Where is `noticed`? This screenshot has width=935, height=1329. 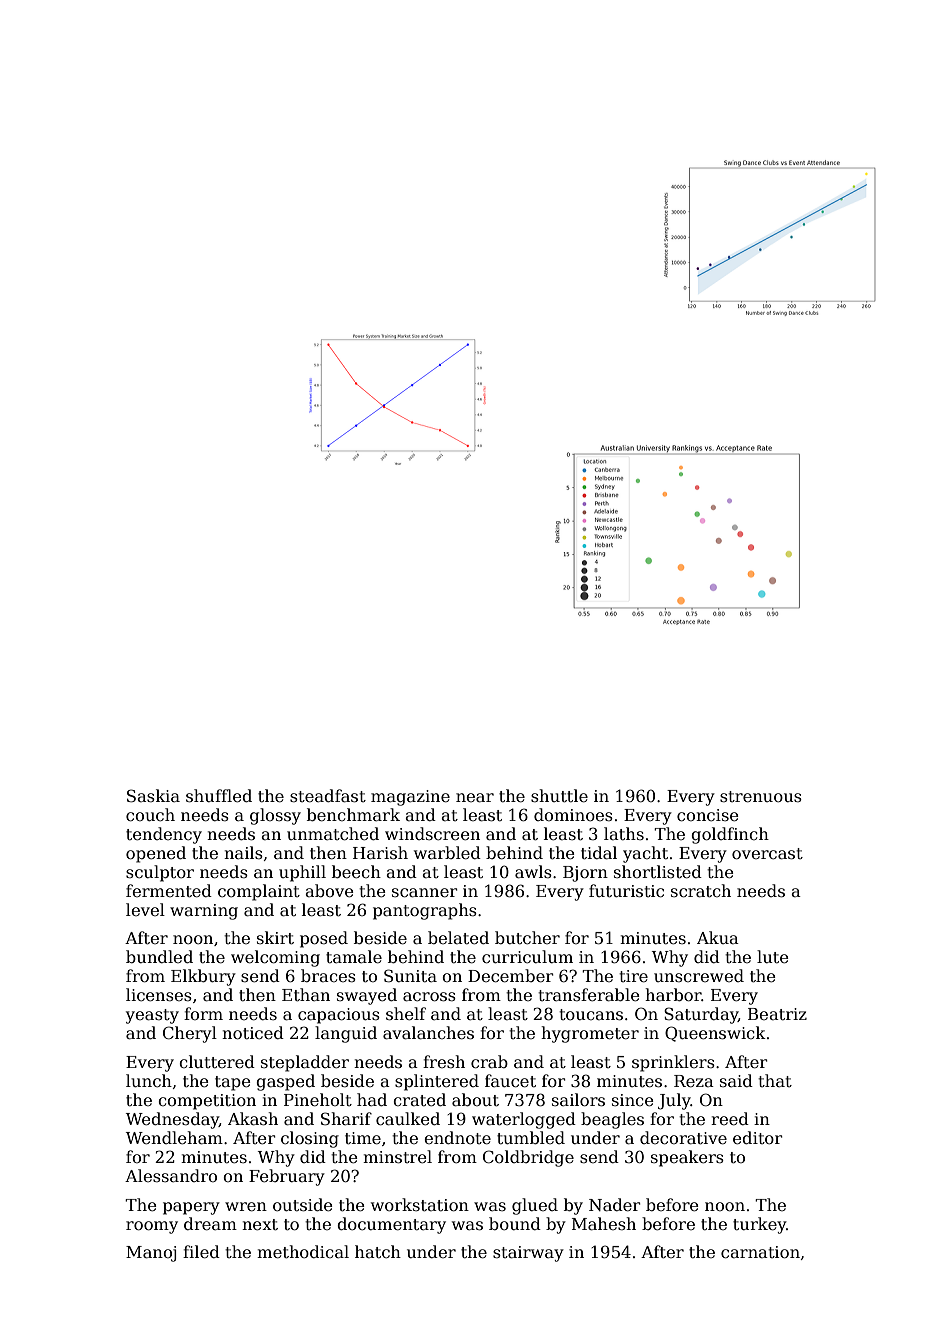
noticed is located at coordinates (253, 1033).
